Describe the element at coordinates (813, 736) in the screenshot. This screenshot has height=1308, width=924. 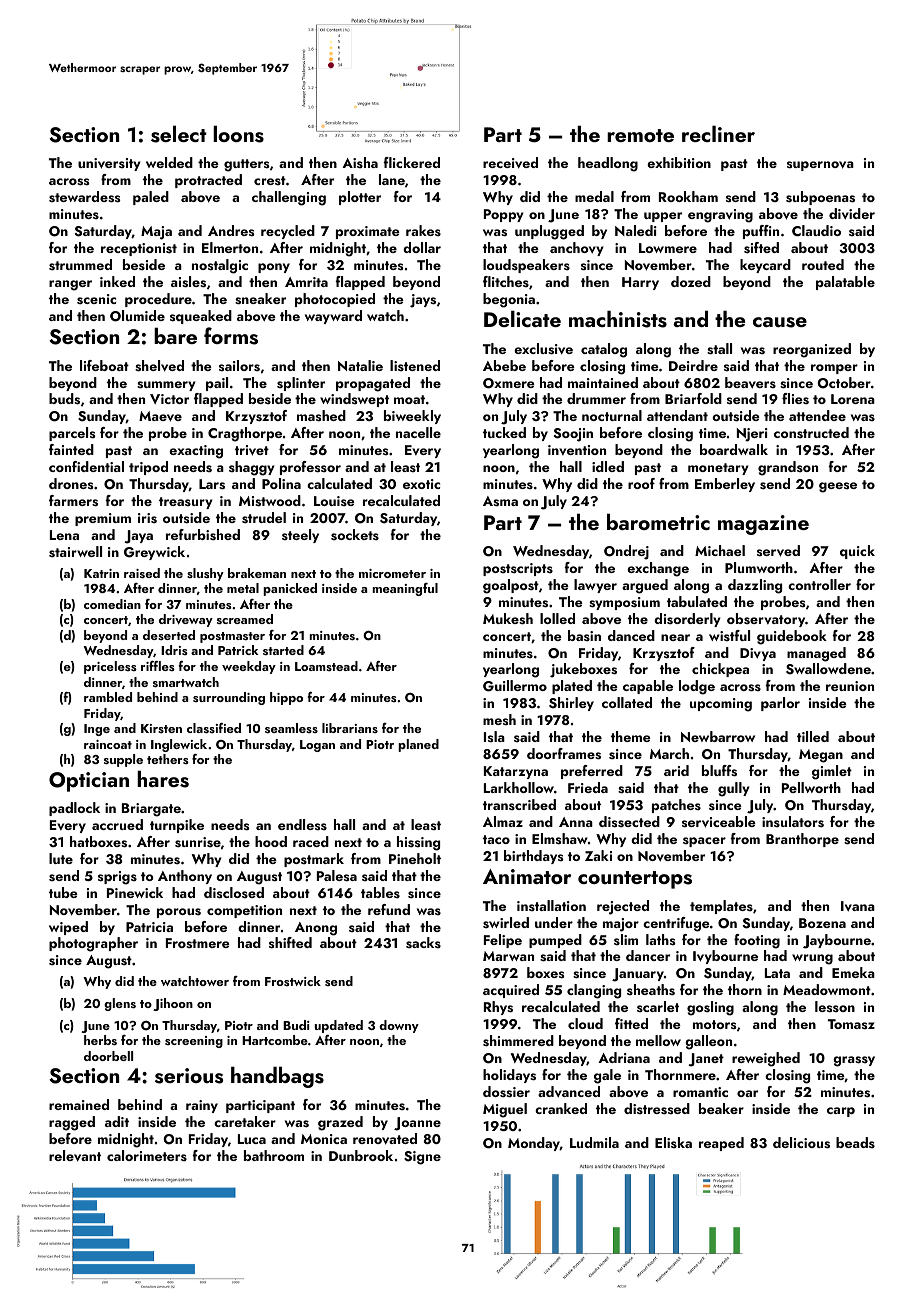
I see `tilled` at that location.
